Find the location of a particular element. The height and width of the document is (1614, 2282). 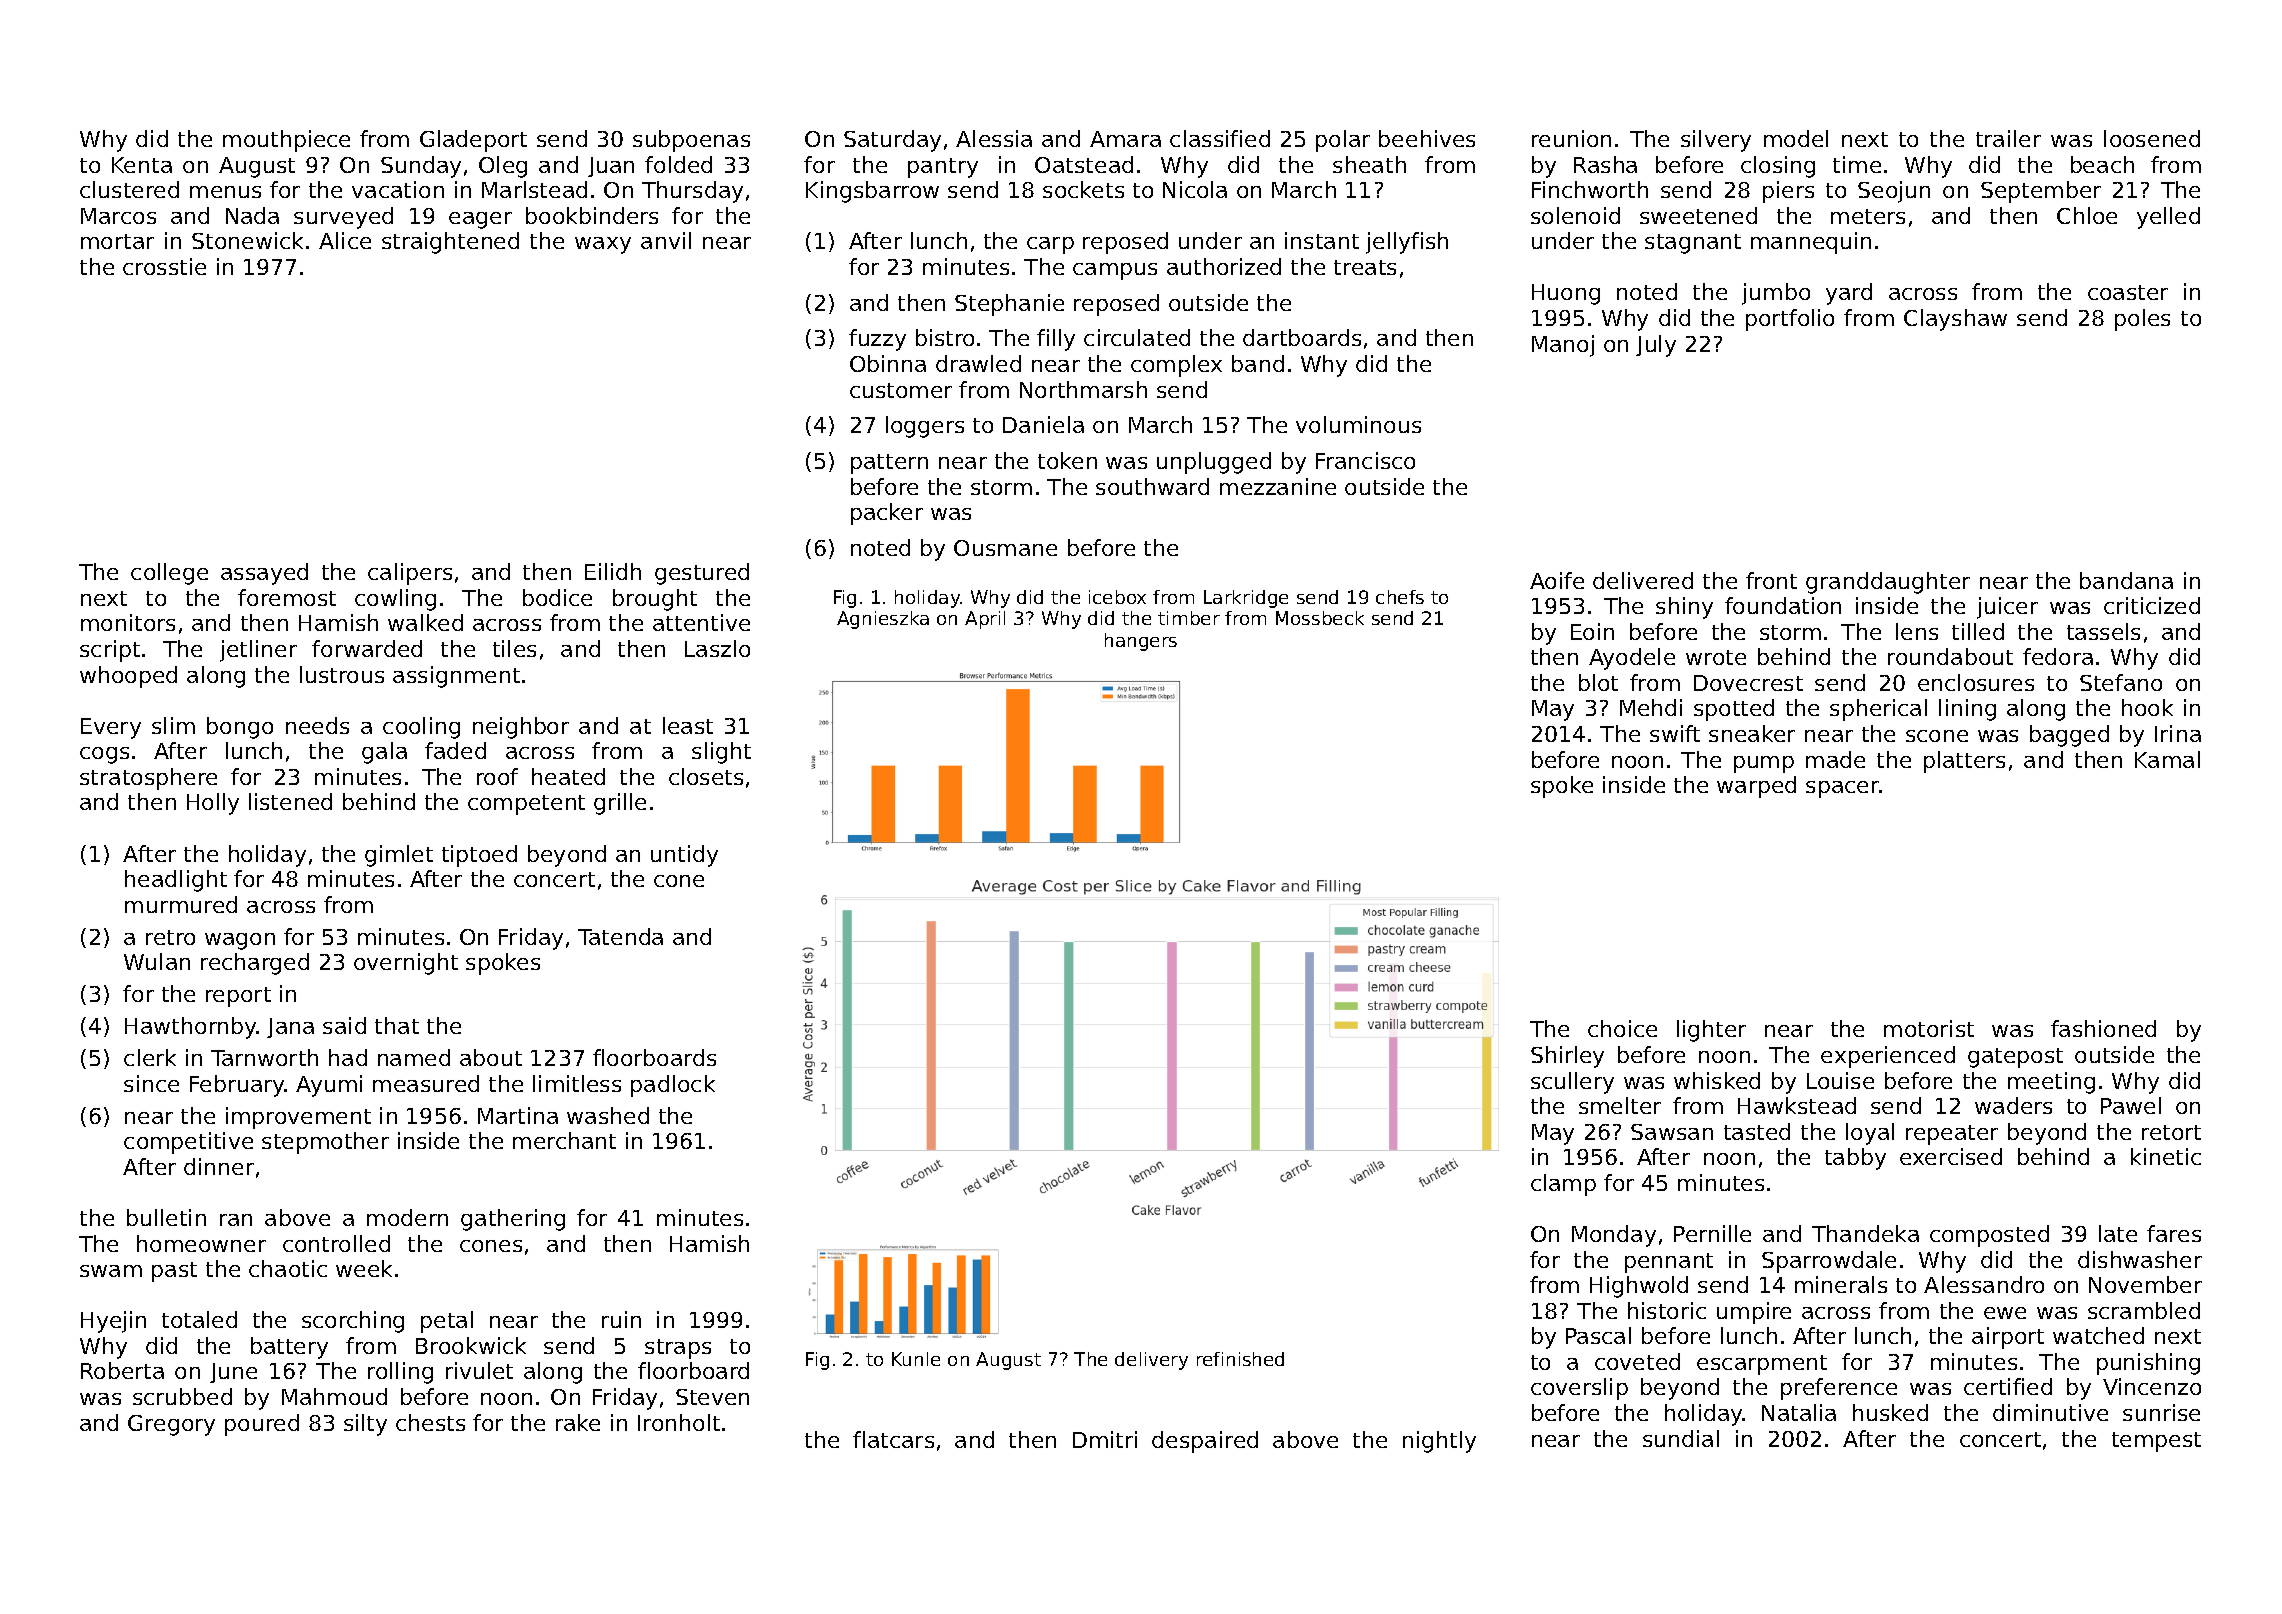

subpoenas is located at coordinates (691, 141).
